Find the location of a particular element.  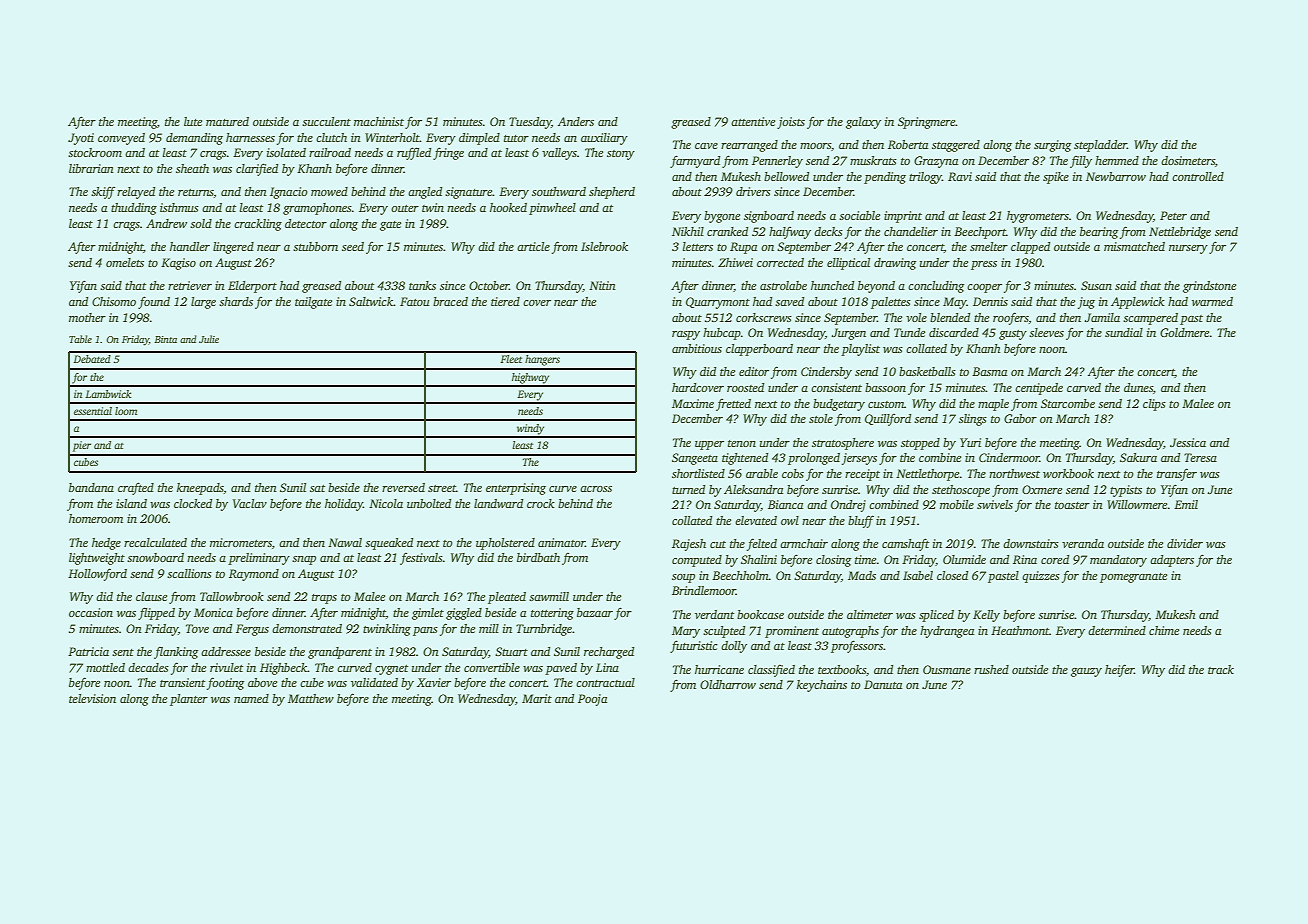

bygone is located at coordinates (722, 217).
